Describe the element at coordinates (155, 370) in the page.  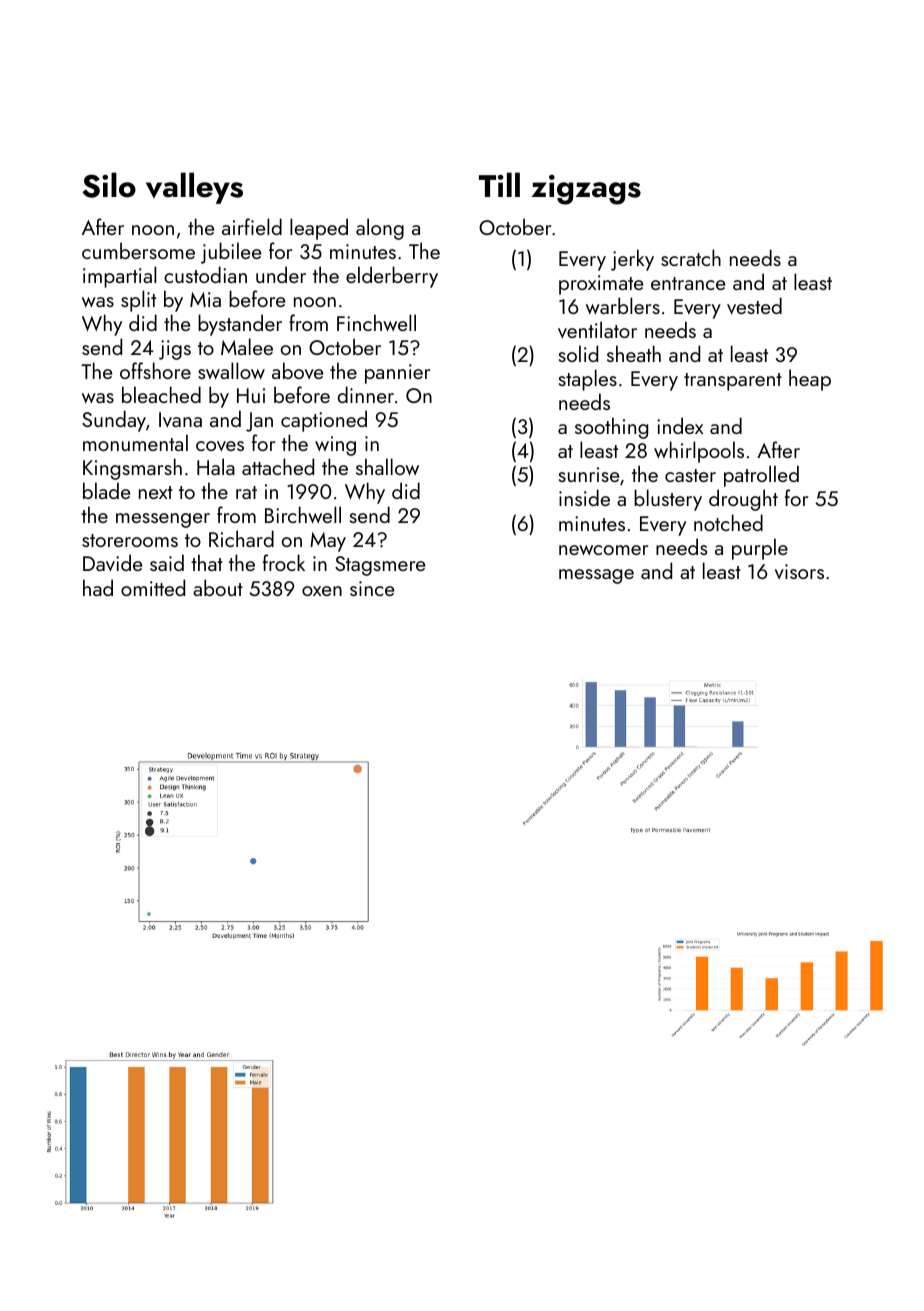
I see `offshore` at that location.
